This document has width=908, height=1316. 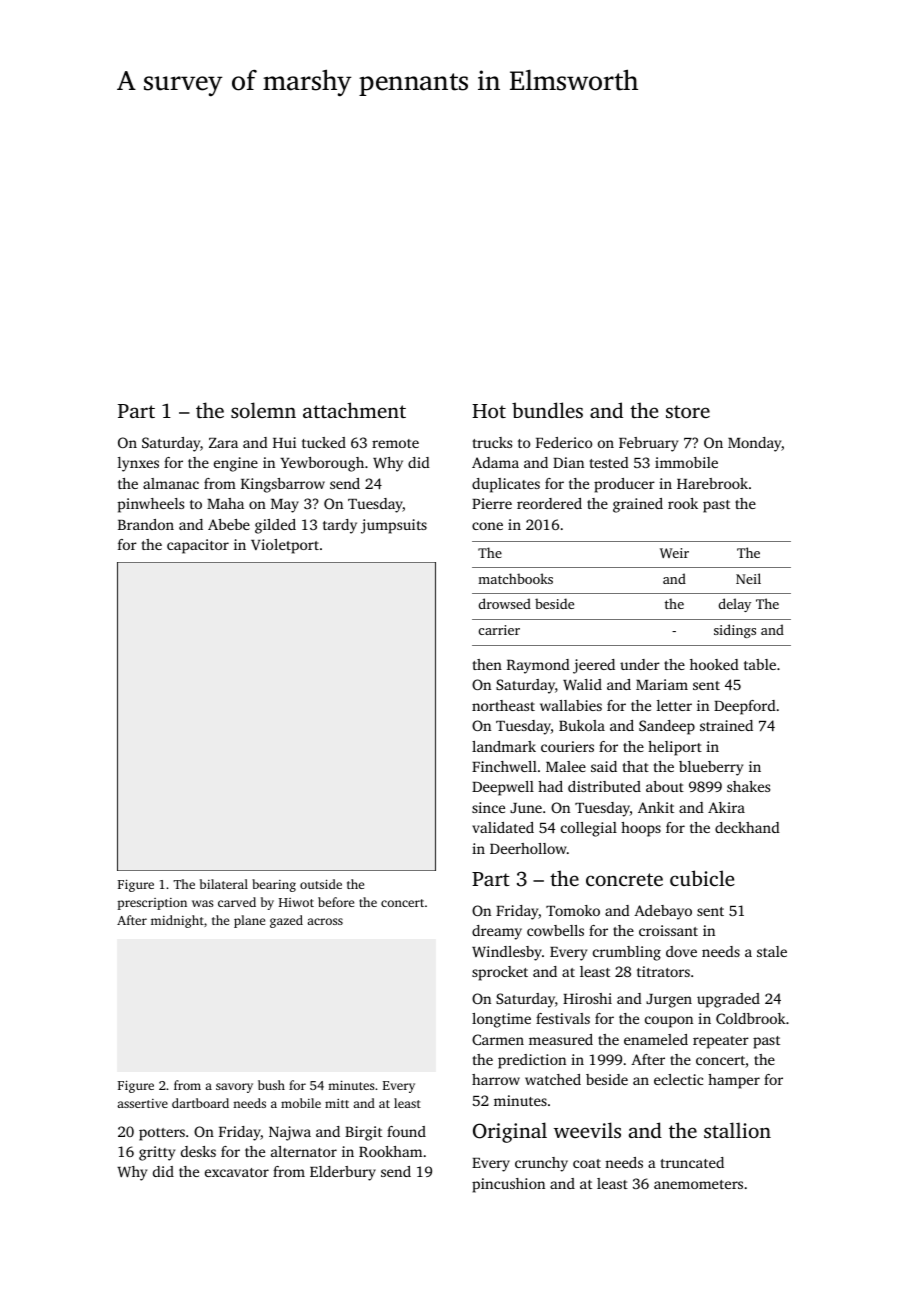 I want to click on bundles, so click(x=547, y=410).
